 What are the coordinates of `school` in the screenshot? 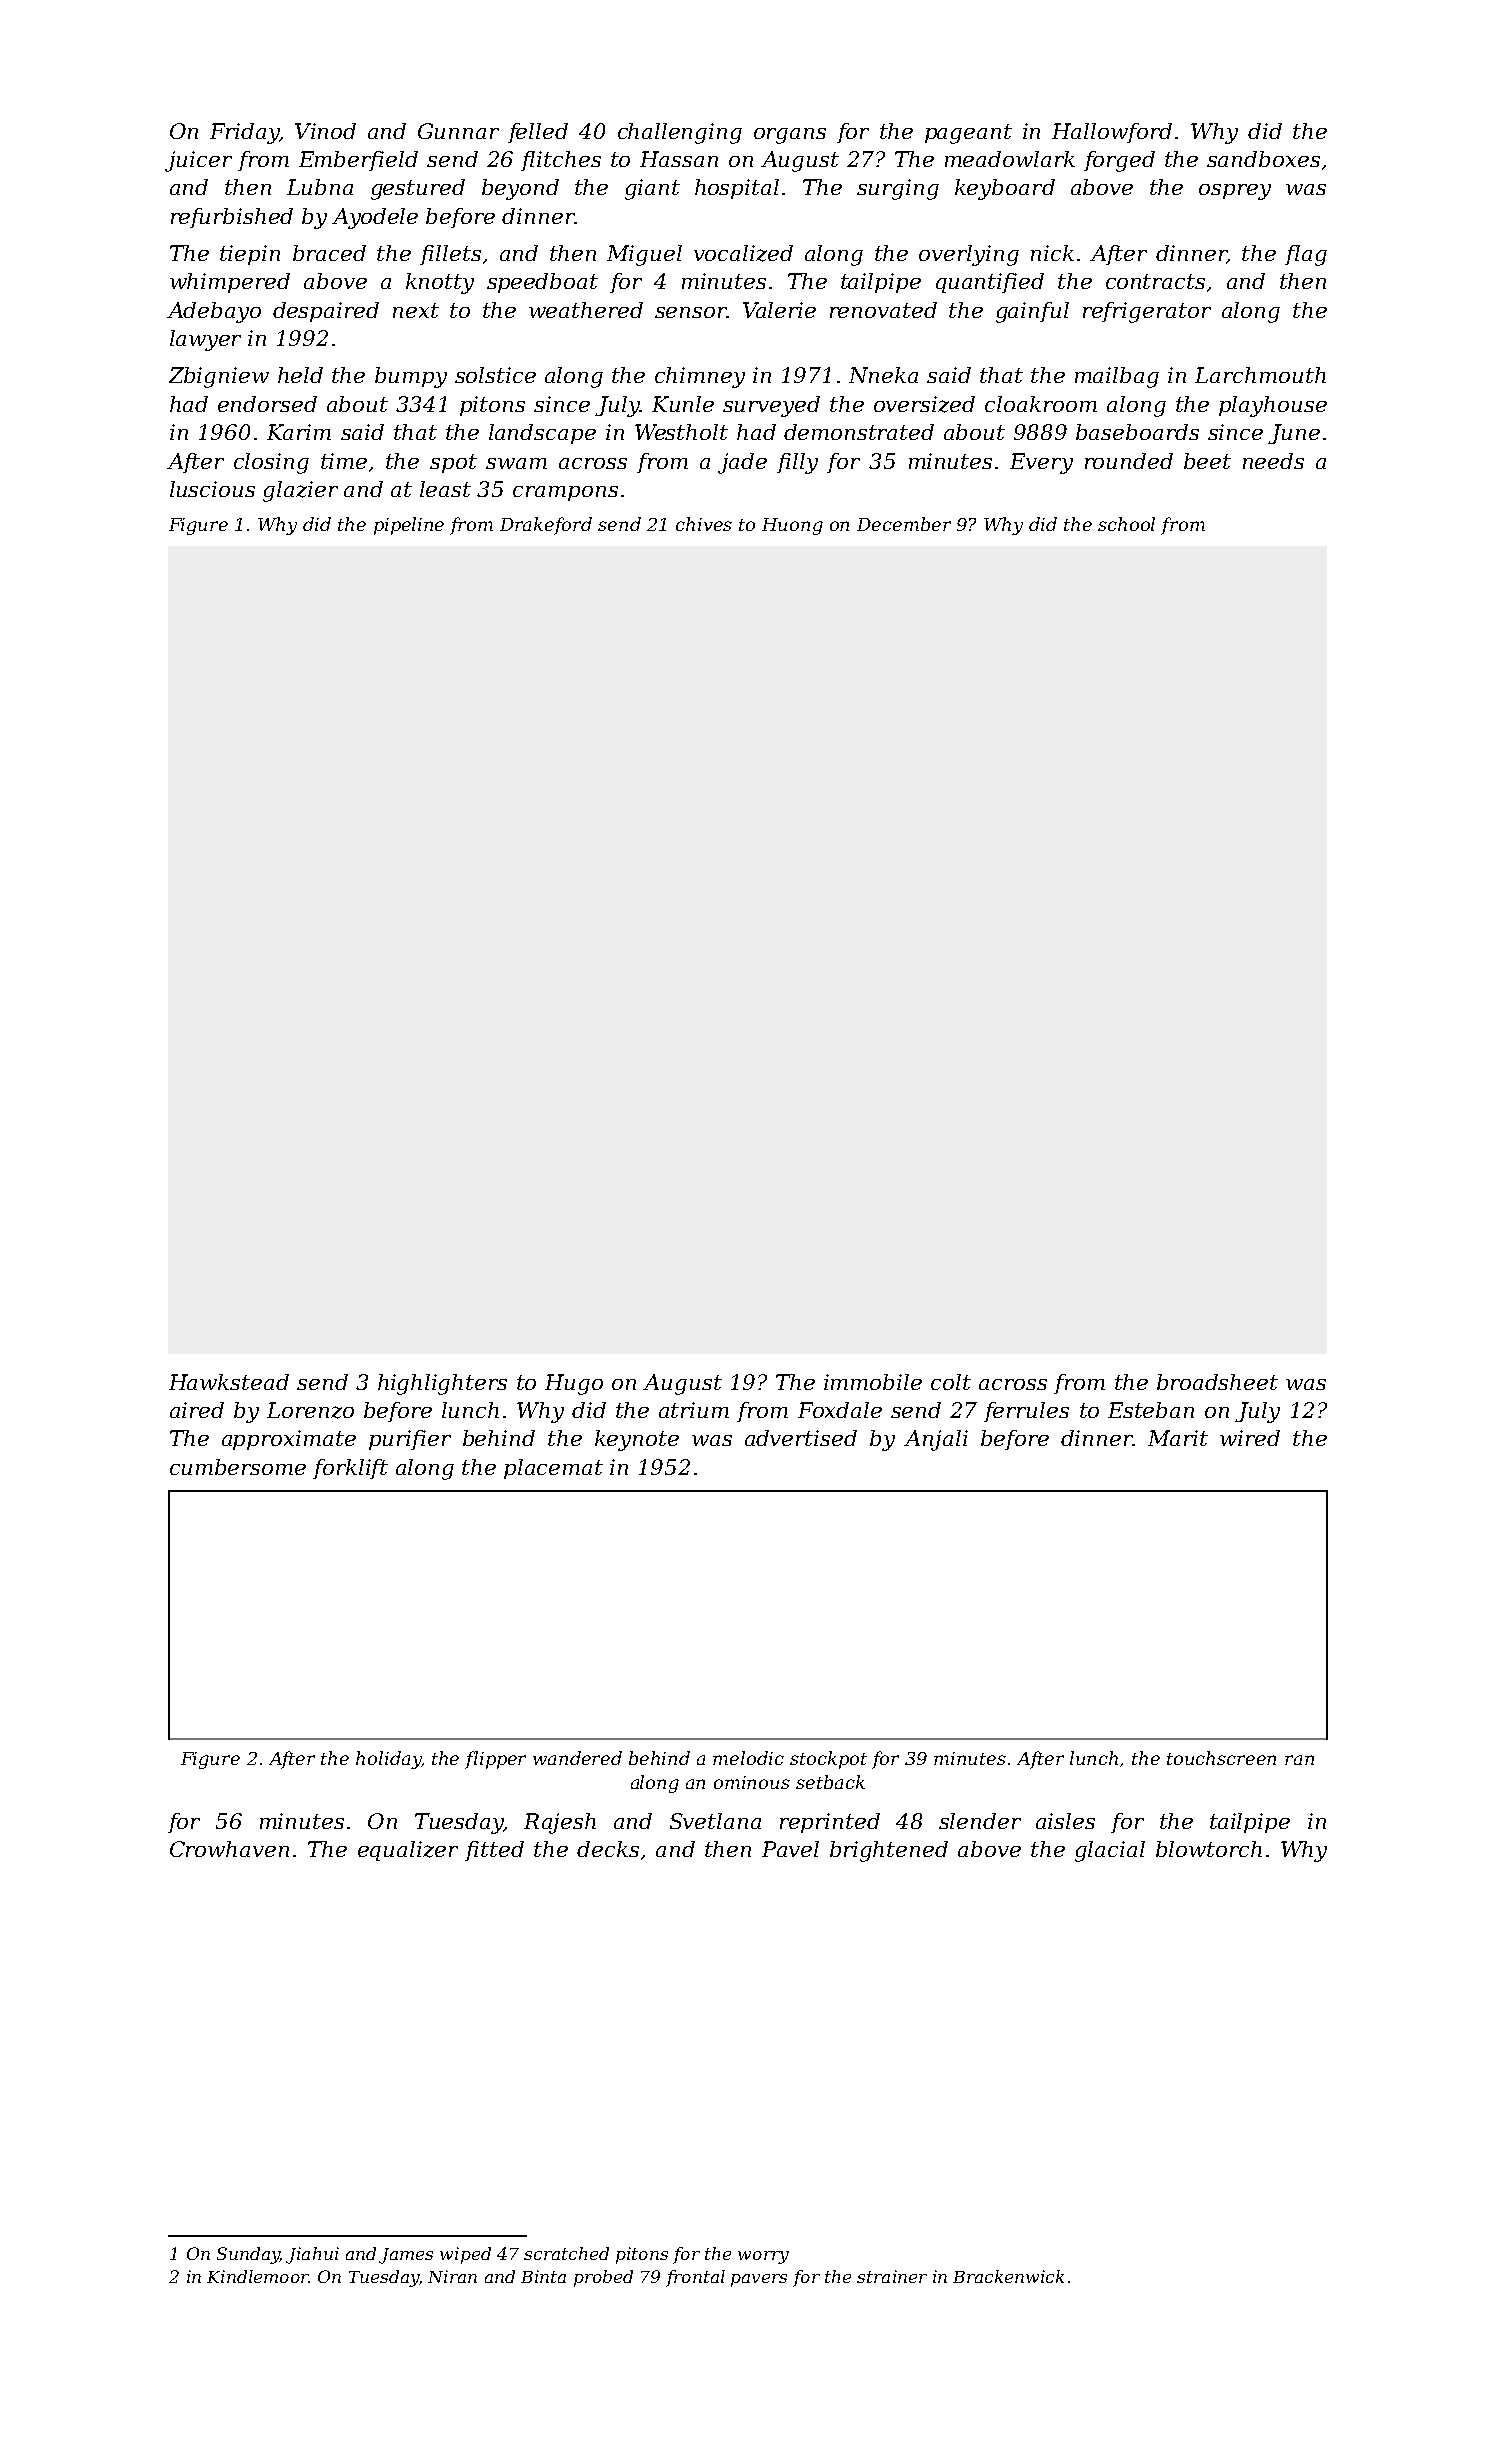 It's located at (1126, 524).
